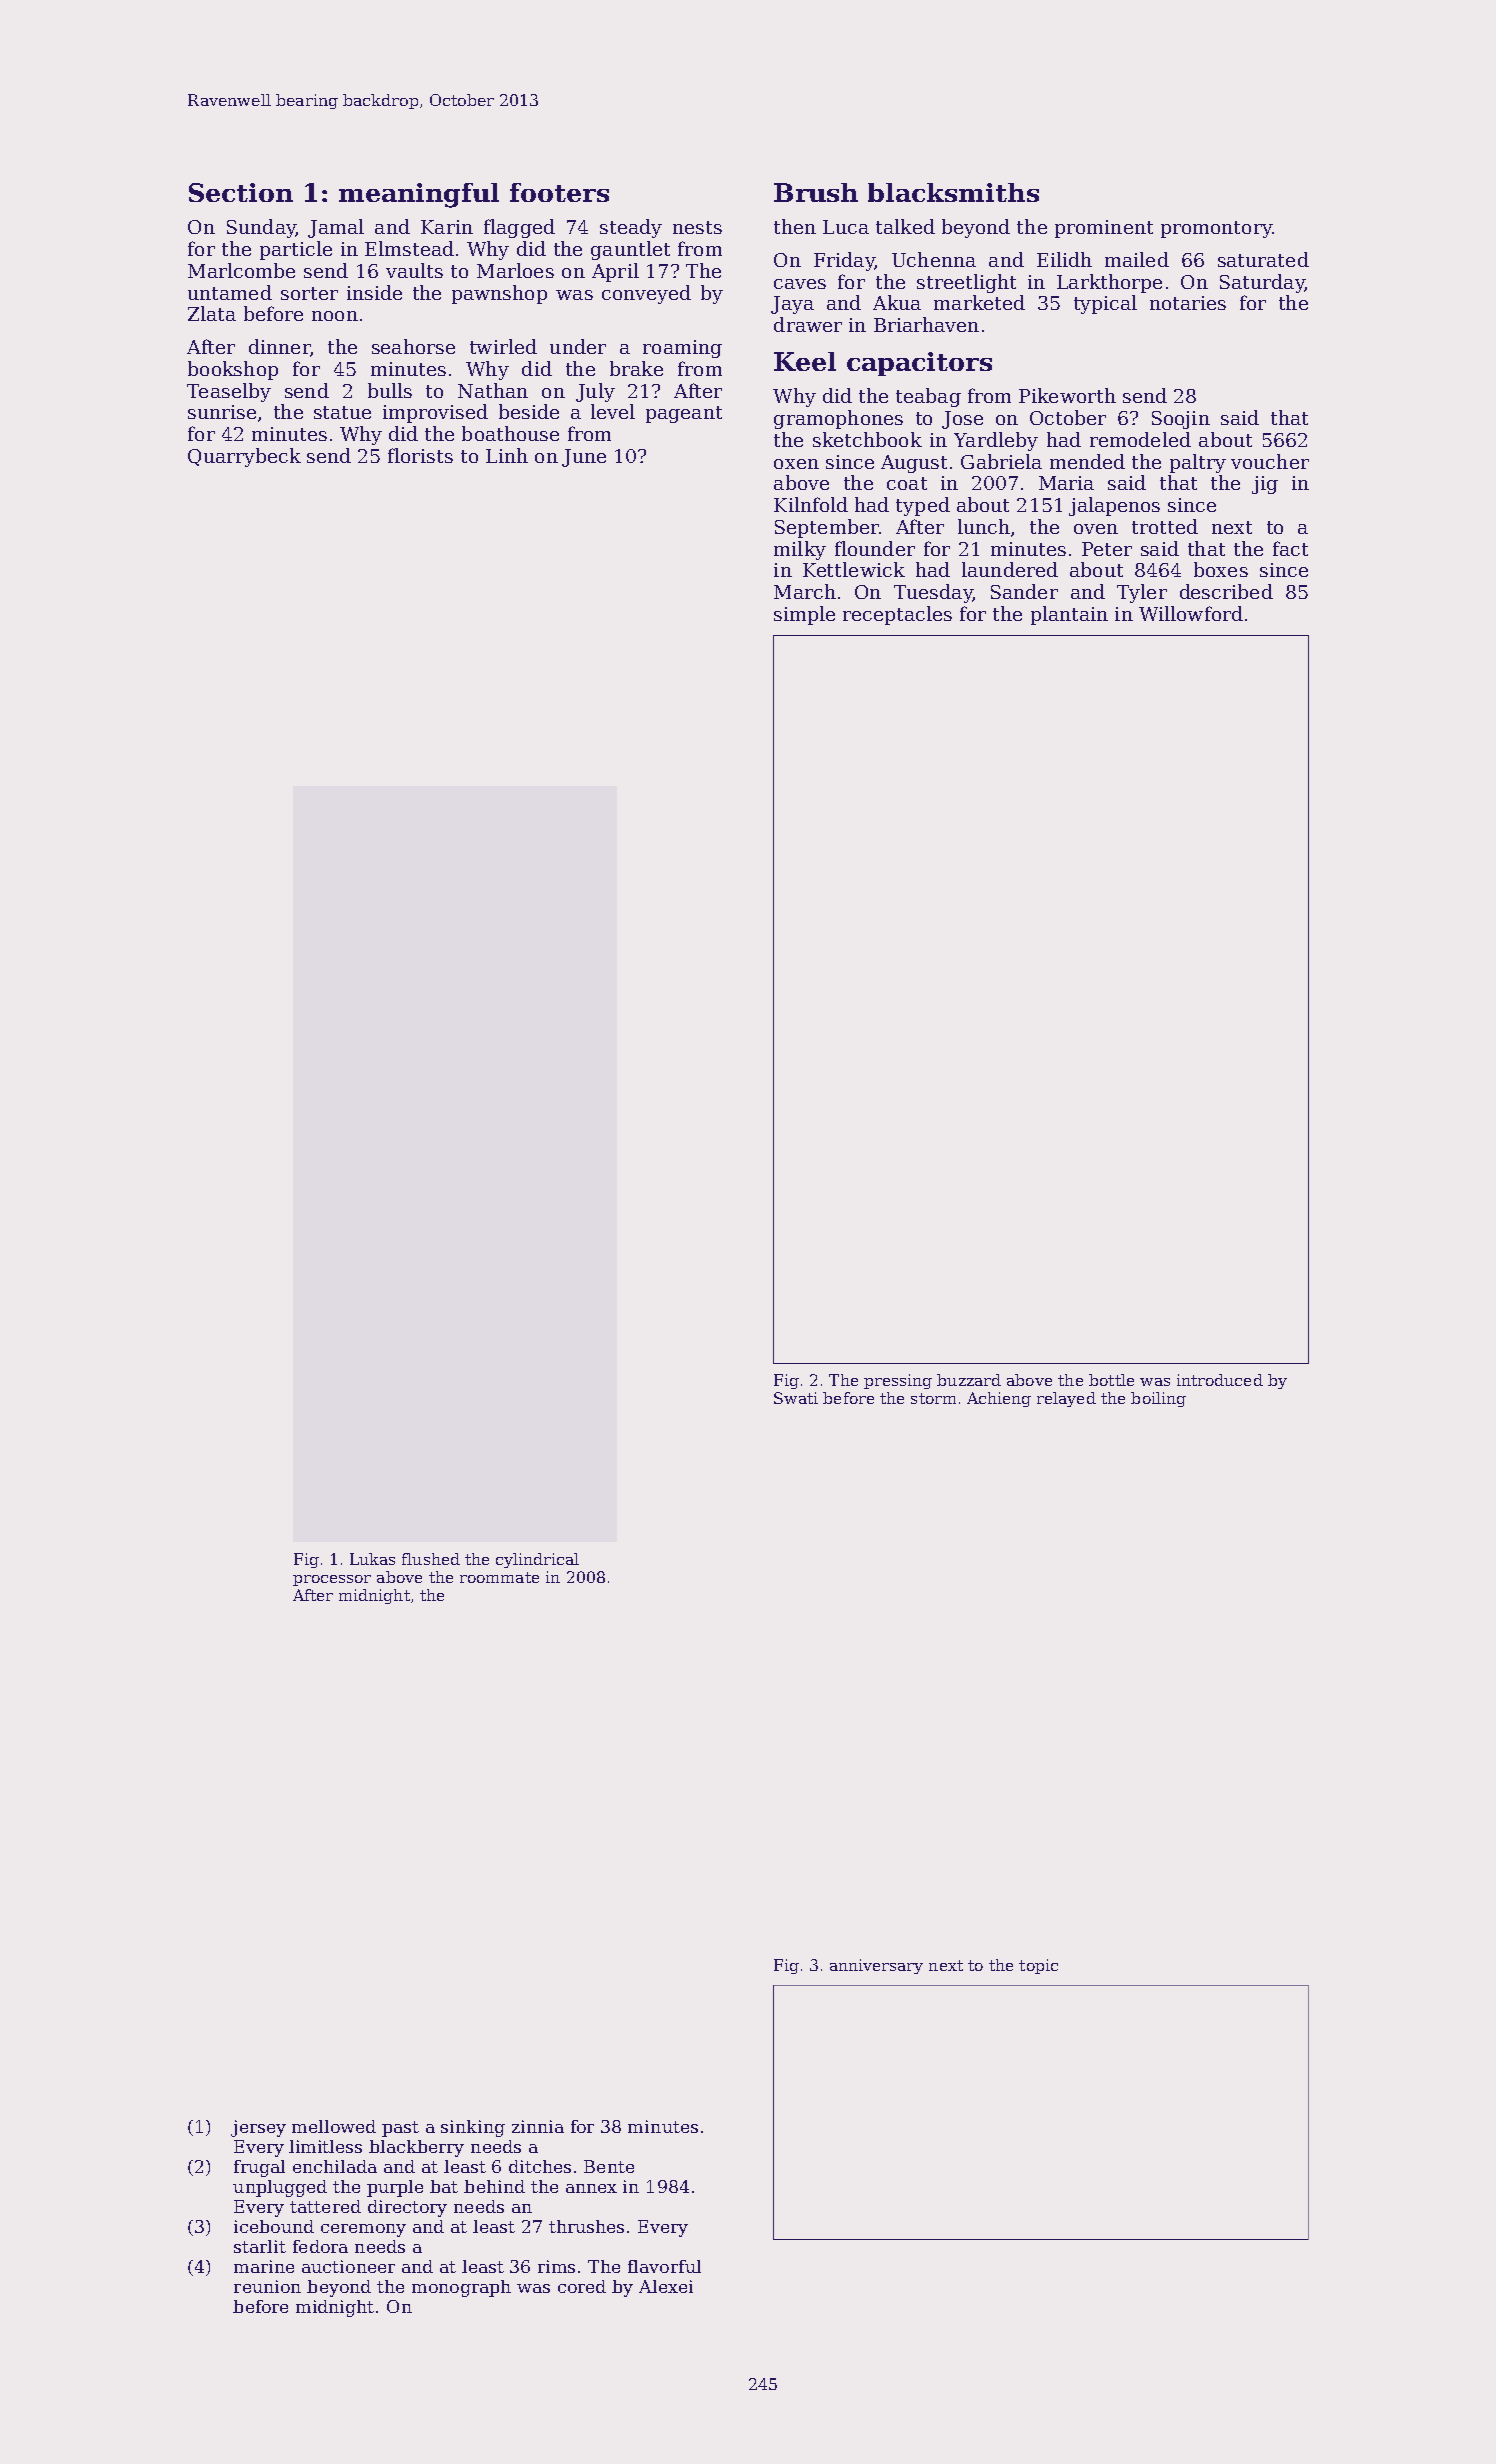  What do you see at coordinates (876, 1966) in the screenshot?
I see `anniversary` at bounding box center [876, 1966].
